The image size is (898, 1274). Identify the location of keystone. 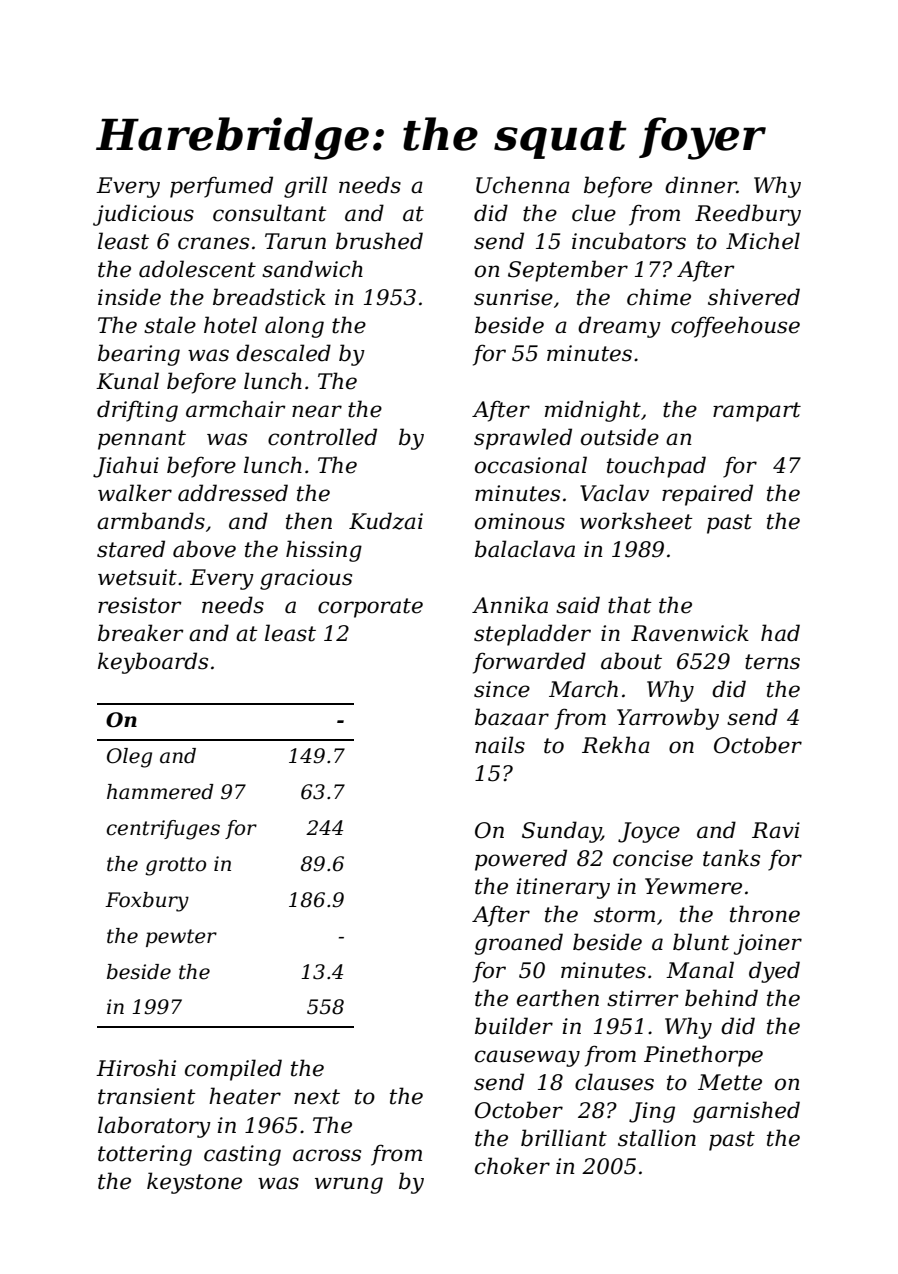
(194, 1183).
